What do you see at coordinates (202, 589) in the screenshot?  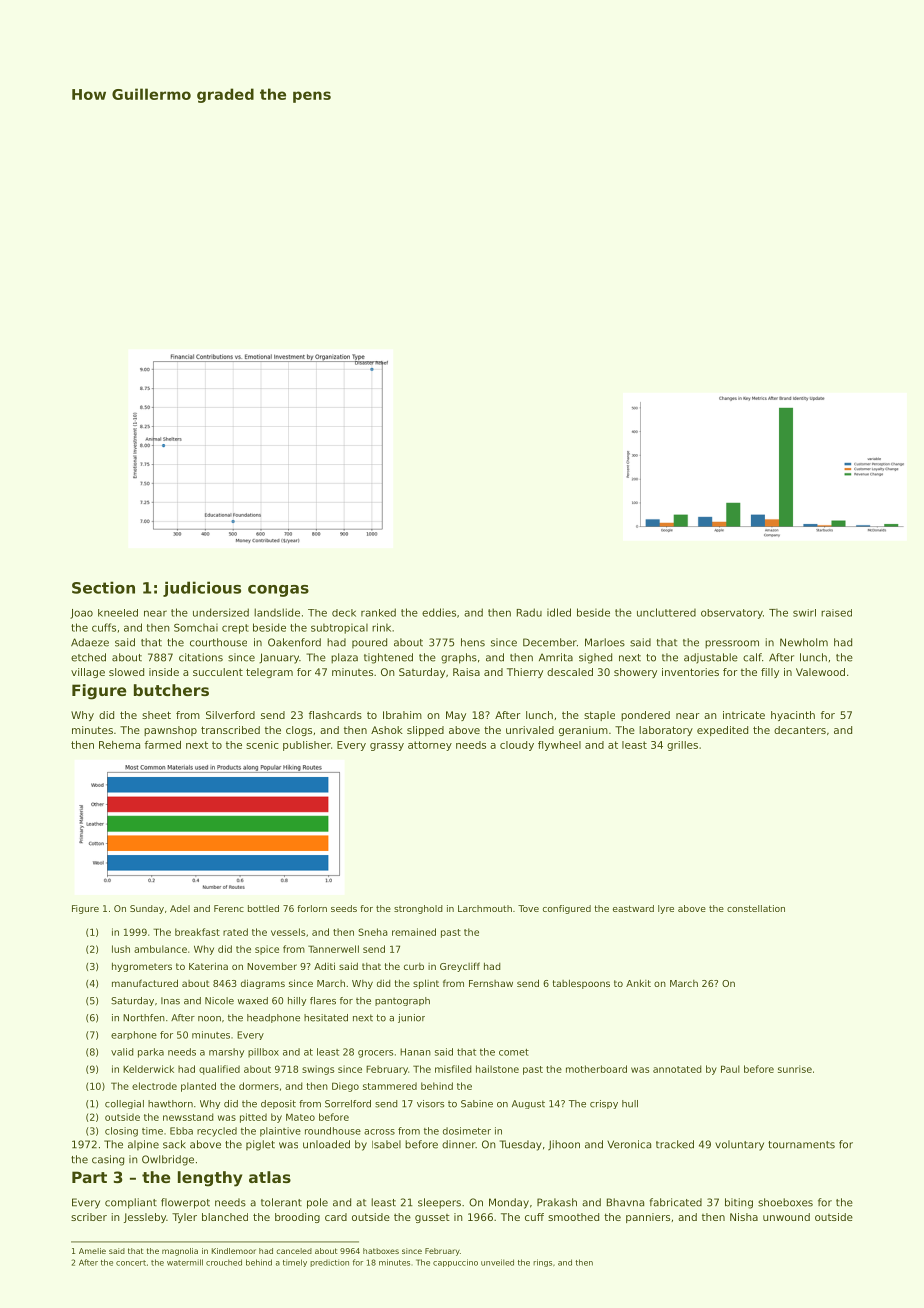 I see `judicious` at bounding box center [202, 589].
